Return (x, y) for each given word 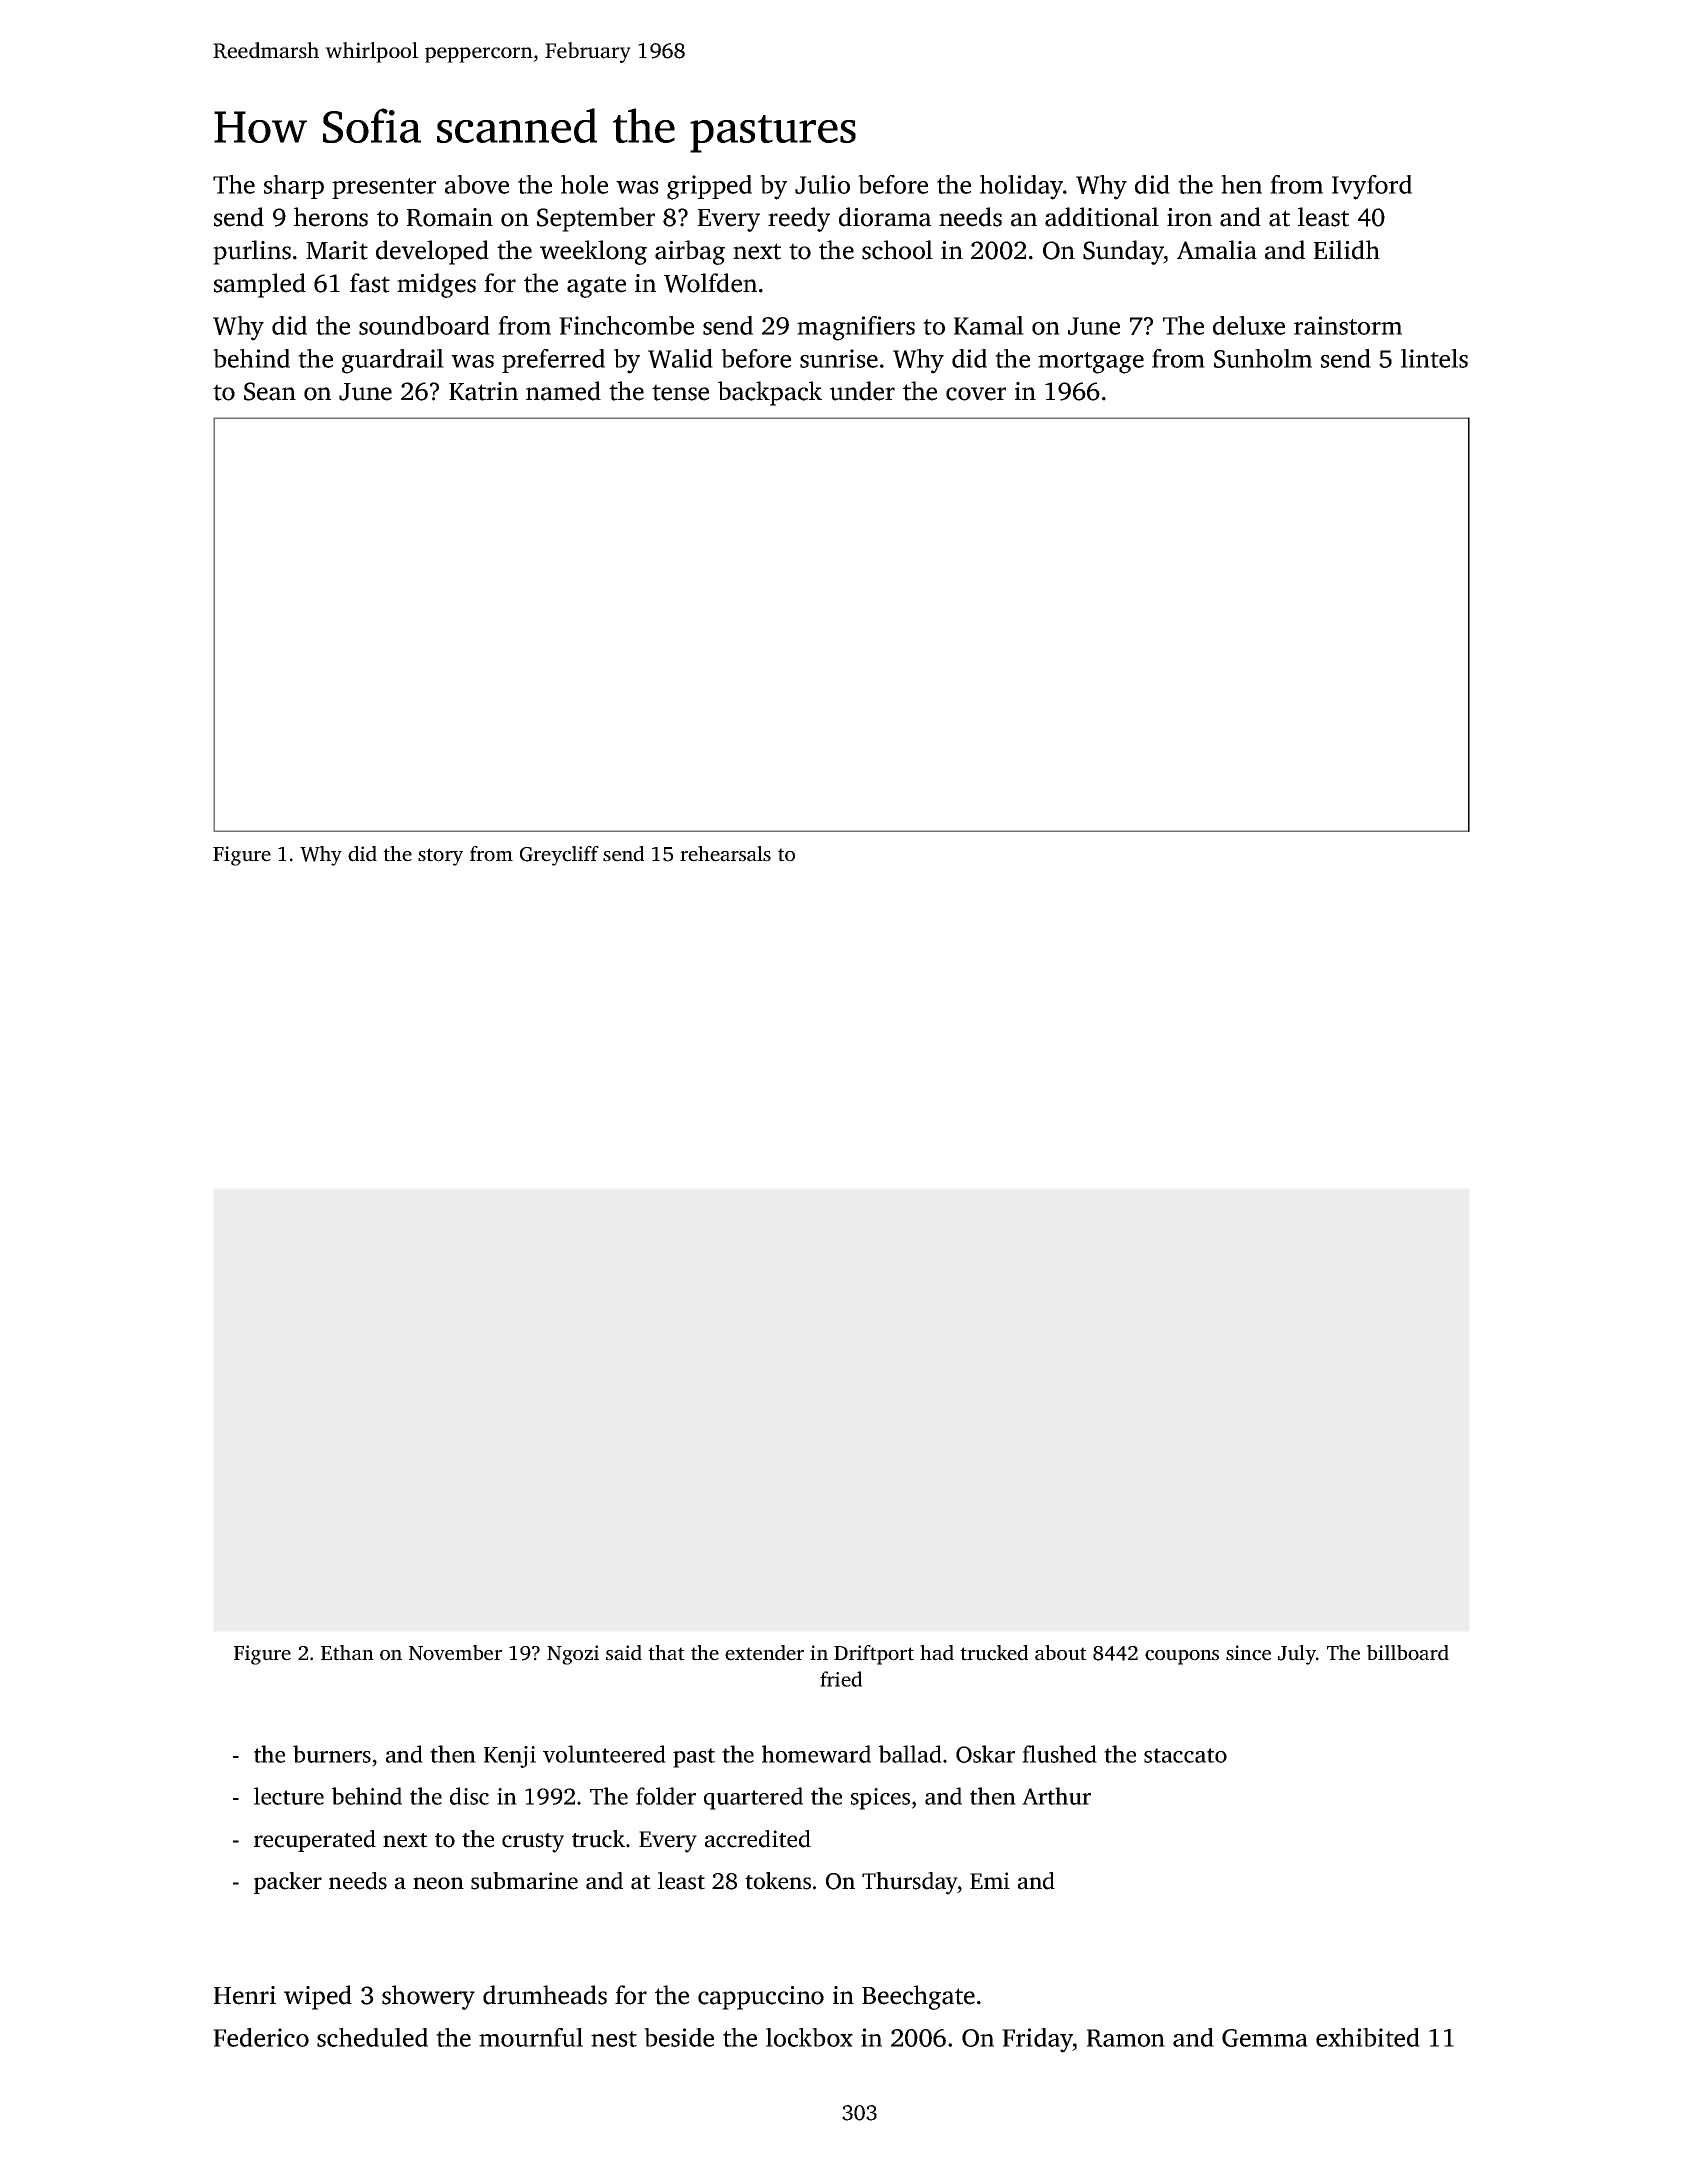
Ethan (347, 1653)
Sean (270, 391)
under (862, 391)
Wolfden (710, 283)
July (1297, 1655)
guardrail (393, 361)
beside (679, 2037)
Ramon (1126, 2038)
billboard (1408, 1653)
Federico (261, 2037)
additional (1102, 217)
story (440, 857)
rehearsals (725, 854)
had (937, 1653)
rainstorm (1348, 325)
